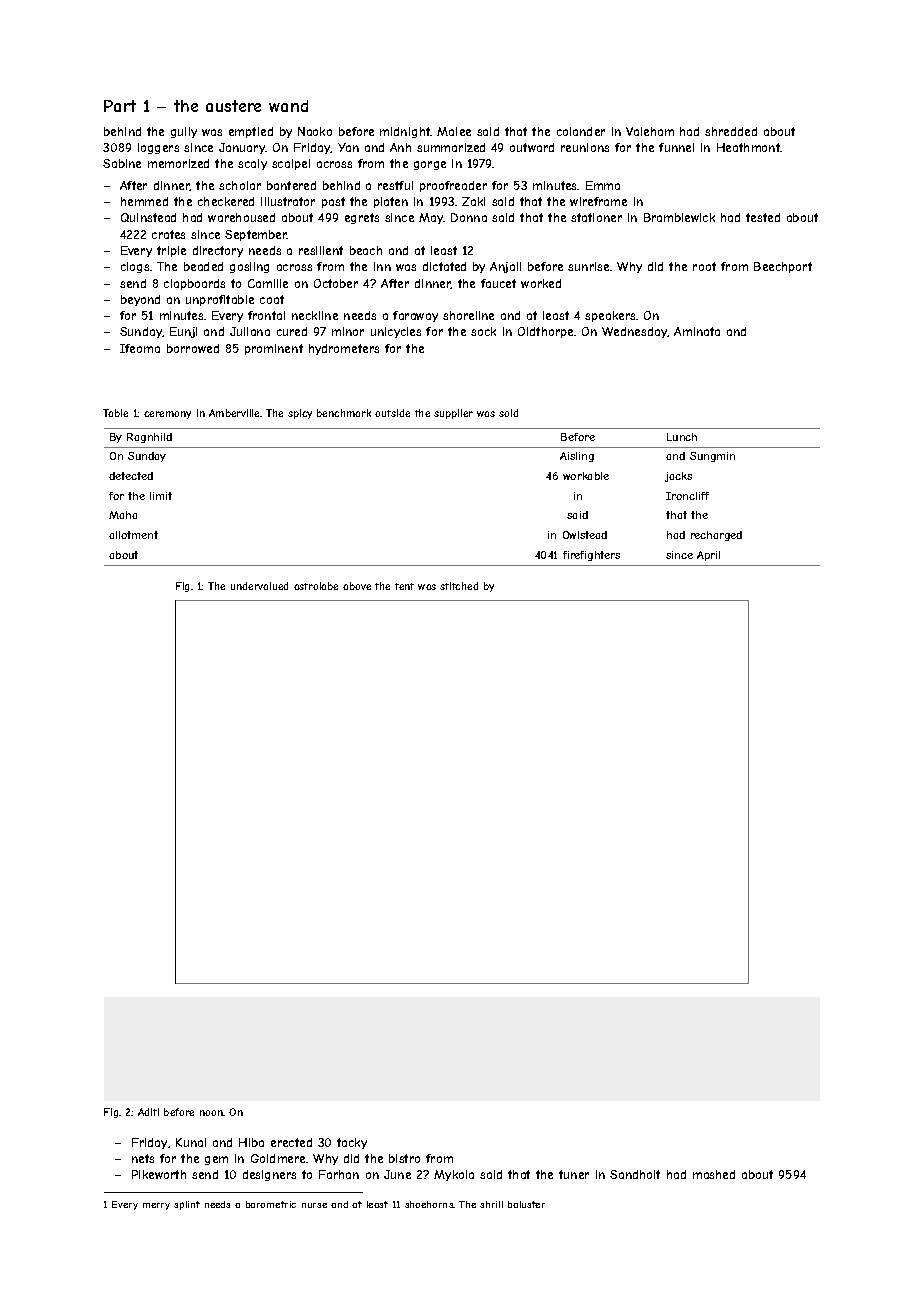 The height and width of the image is (1308, 924). Describe the element at coordinates (716, 536) in the image. I see `recharged` at that location.
